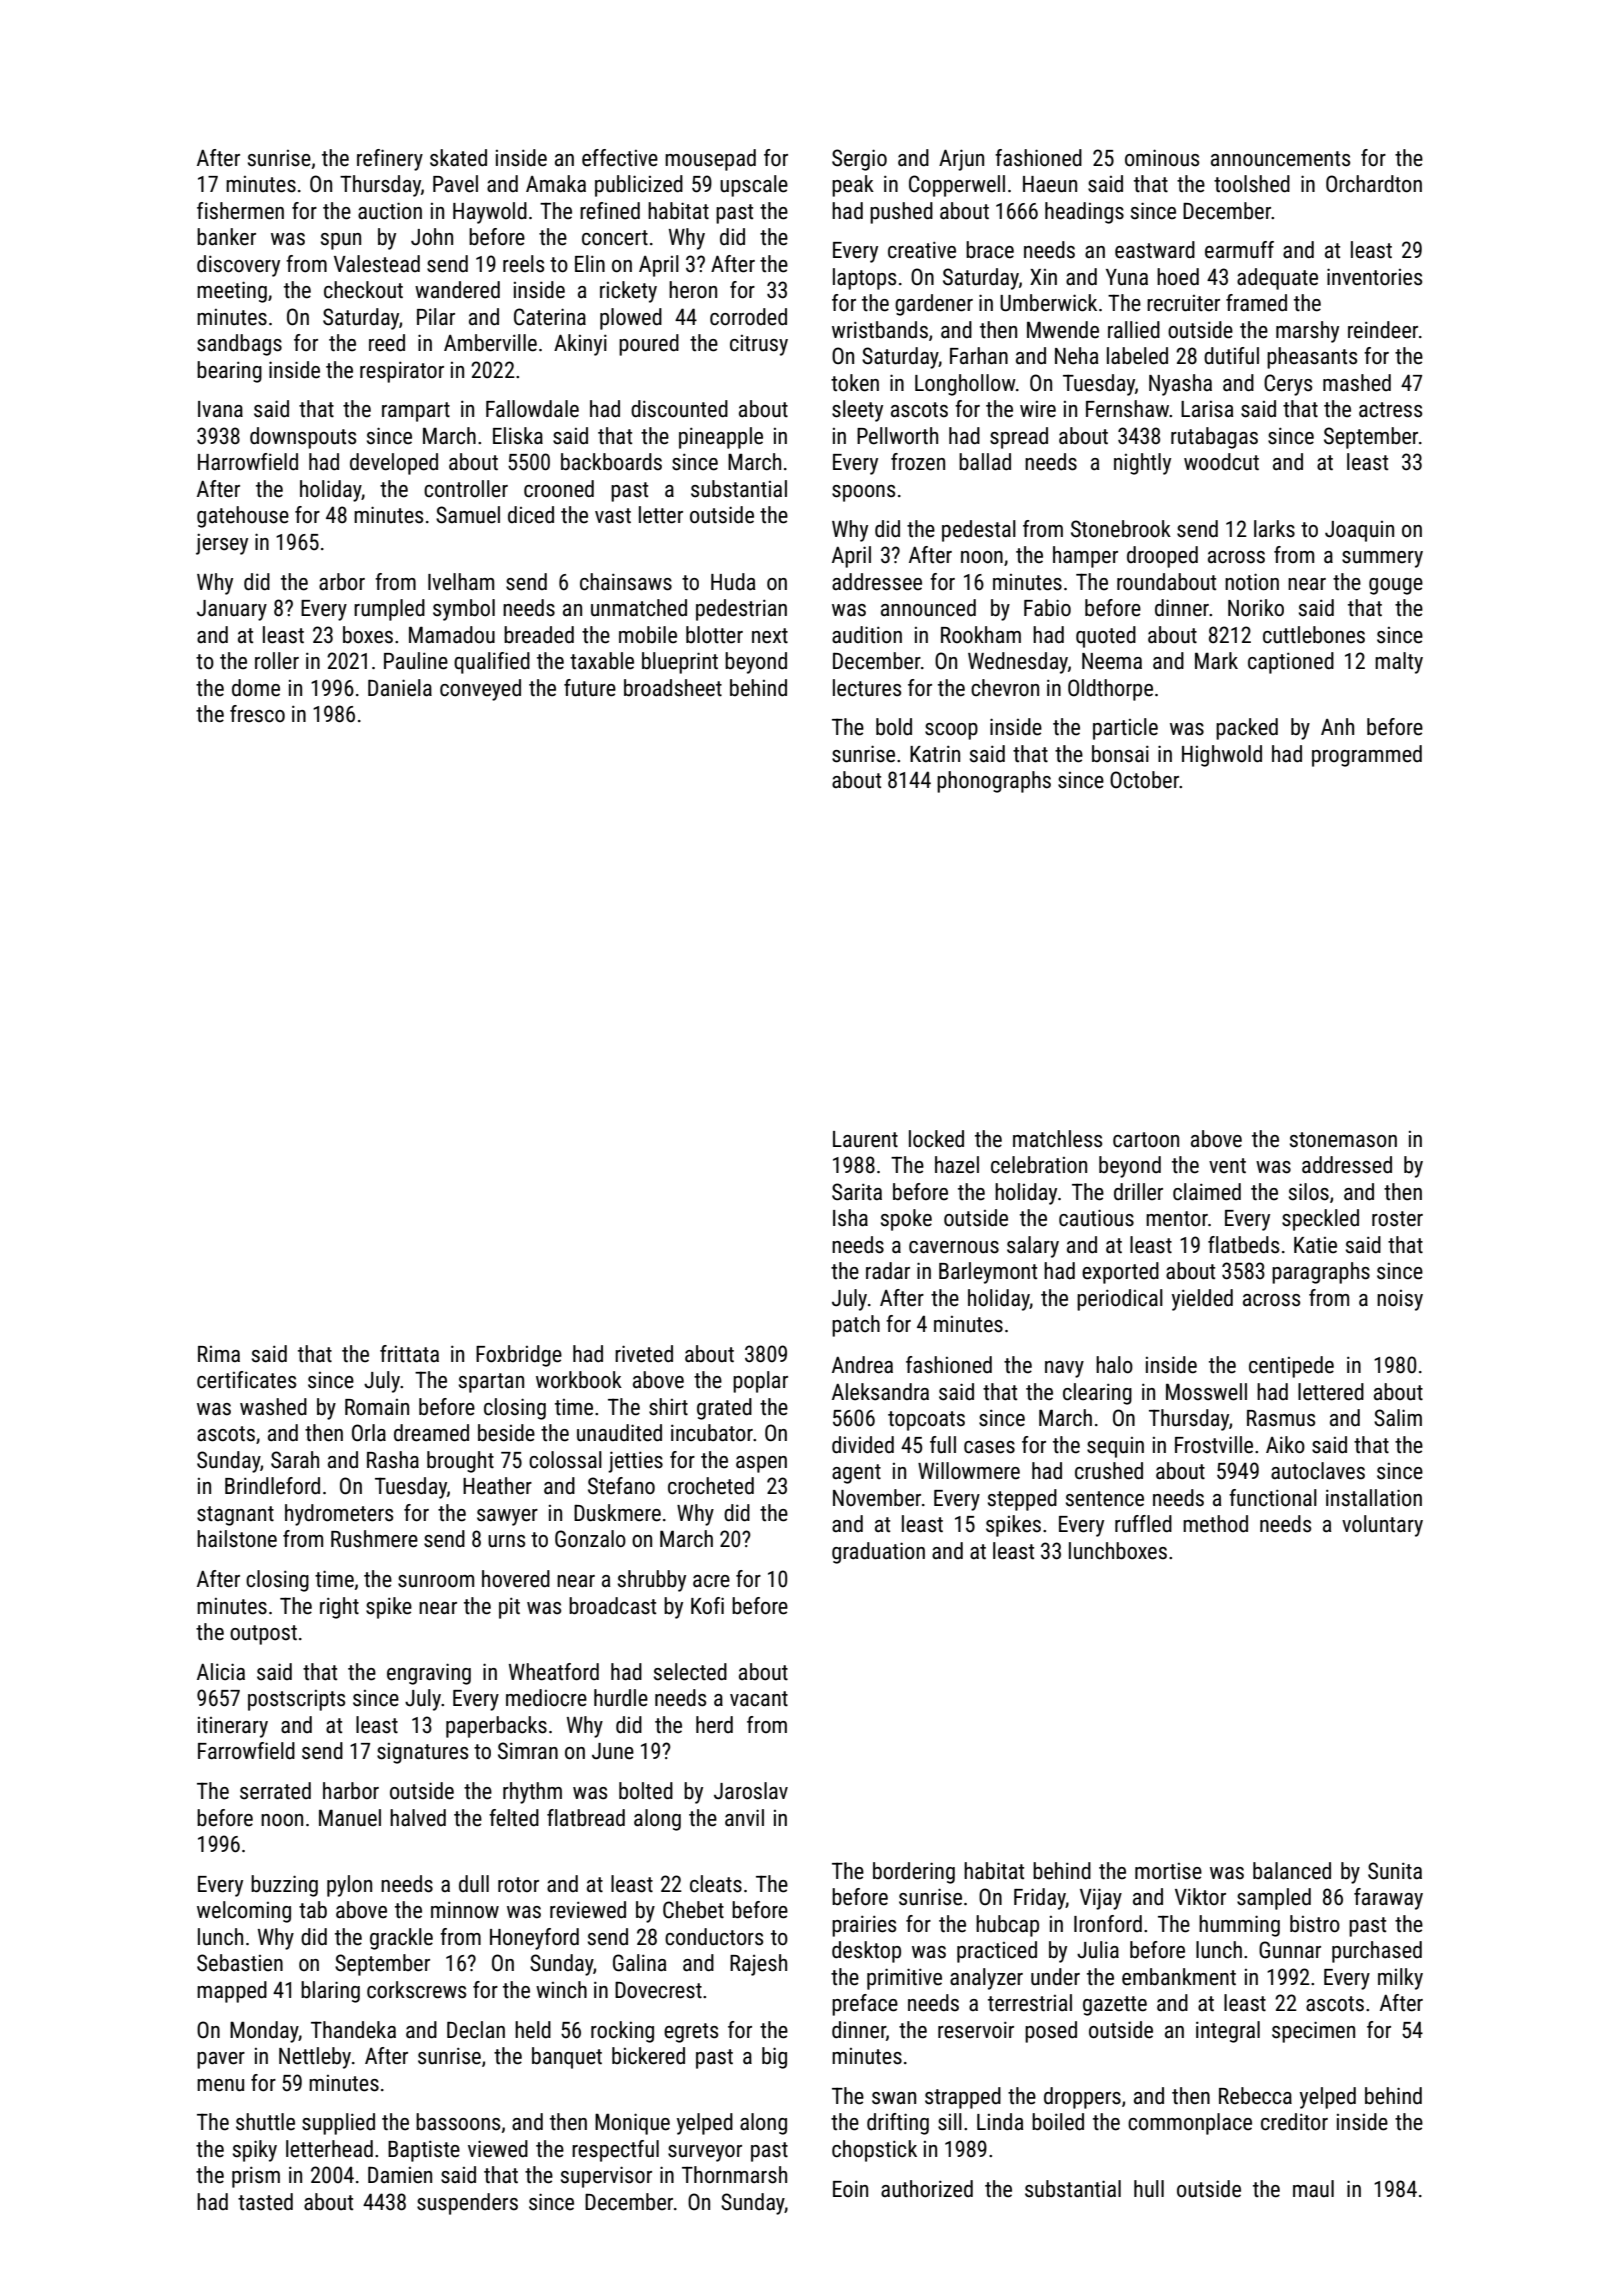  Describe the element at coordinates (867, 688) in the image. I see `lectures` at that location.
